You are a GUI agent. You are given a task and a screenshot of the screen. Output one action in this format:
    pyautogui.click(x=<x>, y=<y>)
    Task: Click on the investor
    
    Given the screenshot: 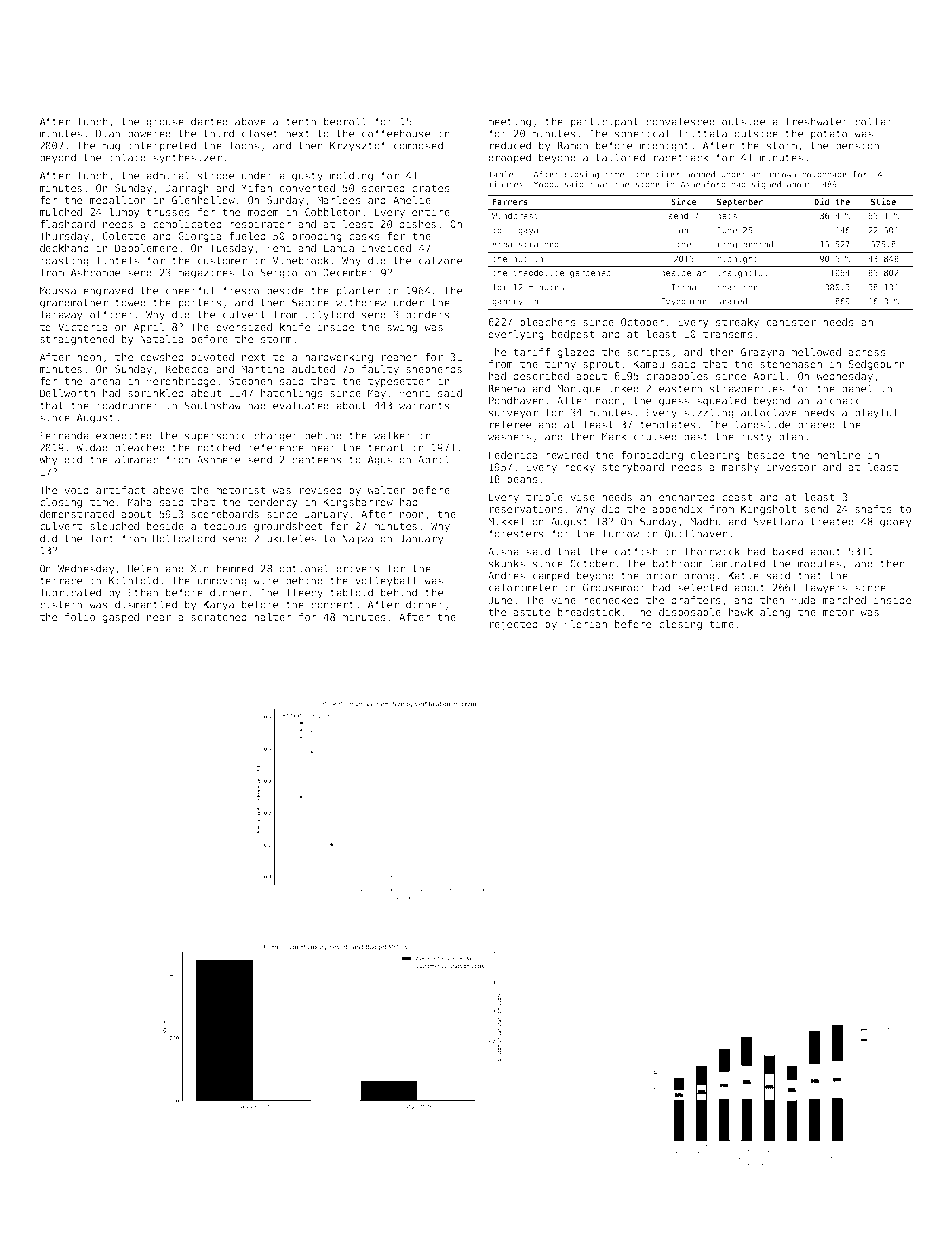 What is the action you would take?
    pyautogui.click(x=791, y=467)
